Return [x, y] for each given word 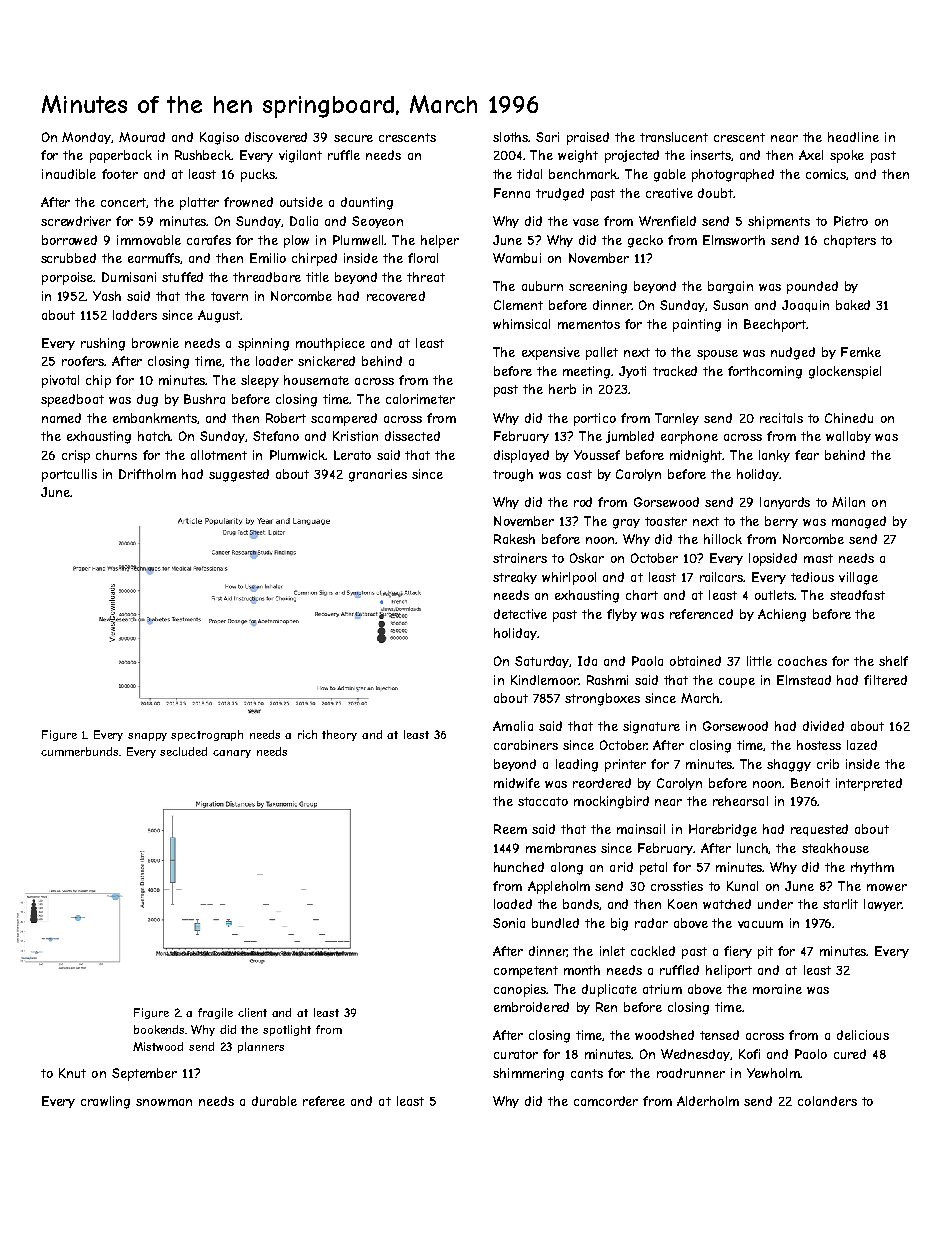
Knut [72, 1073]
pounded [812, 287]
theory [339, 735]
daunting [367, 203]
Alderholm [708, 1101]
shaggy [789, 765]
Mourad [142, 137]
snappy [147, 737]
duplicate [609, 990]
